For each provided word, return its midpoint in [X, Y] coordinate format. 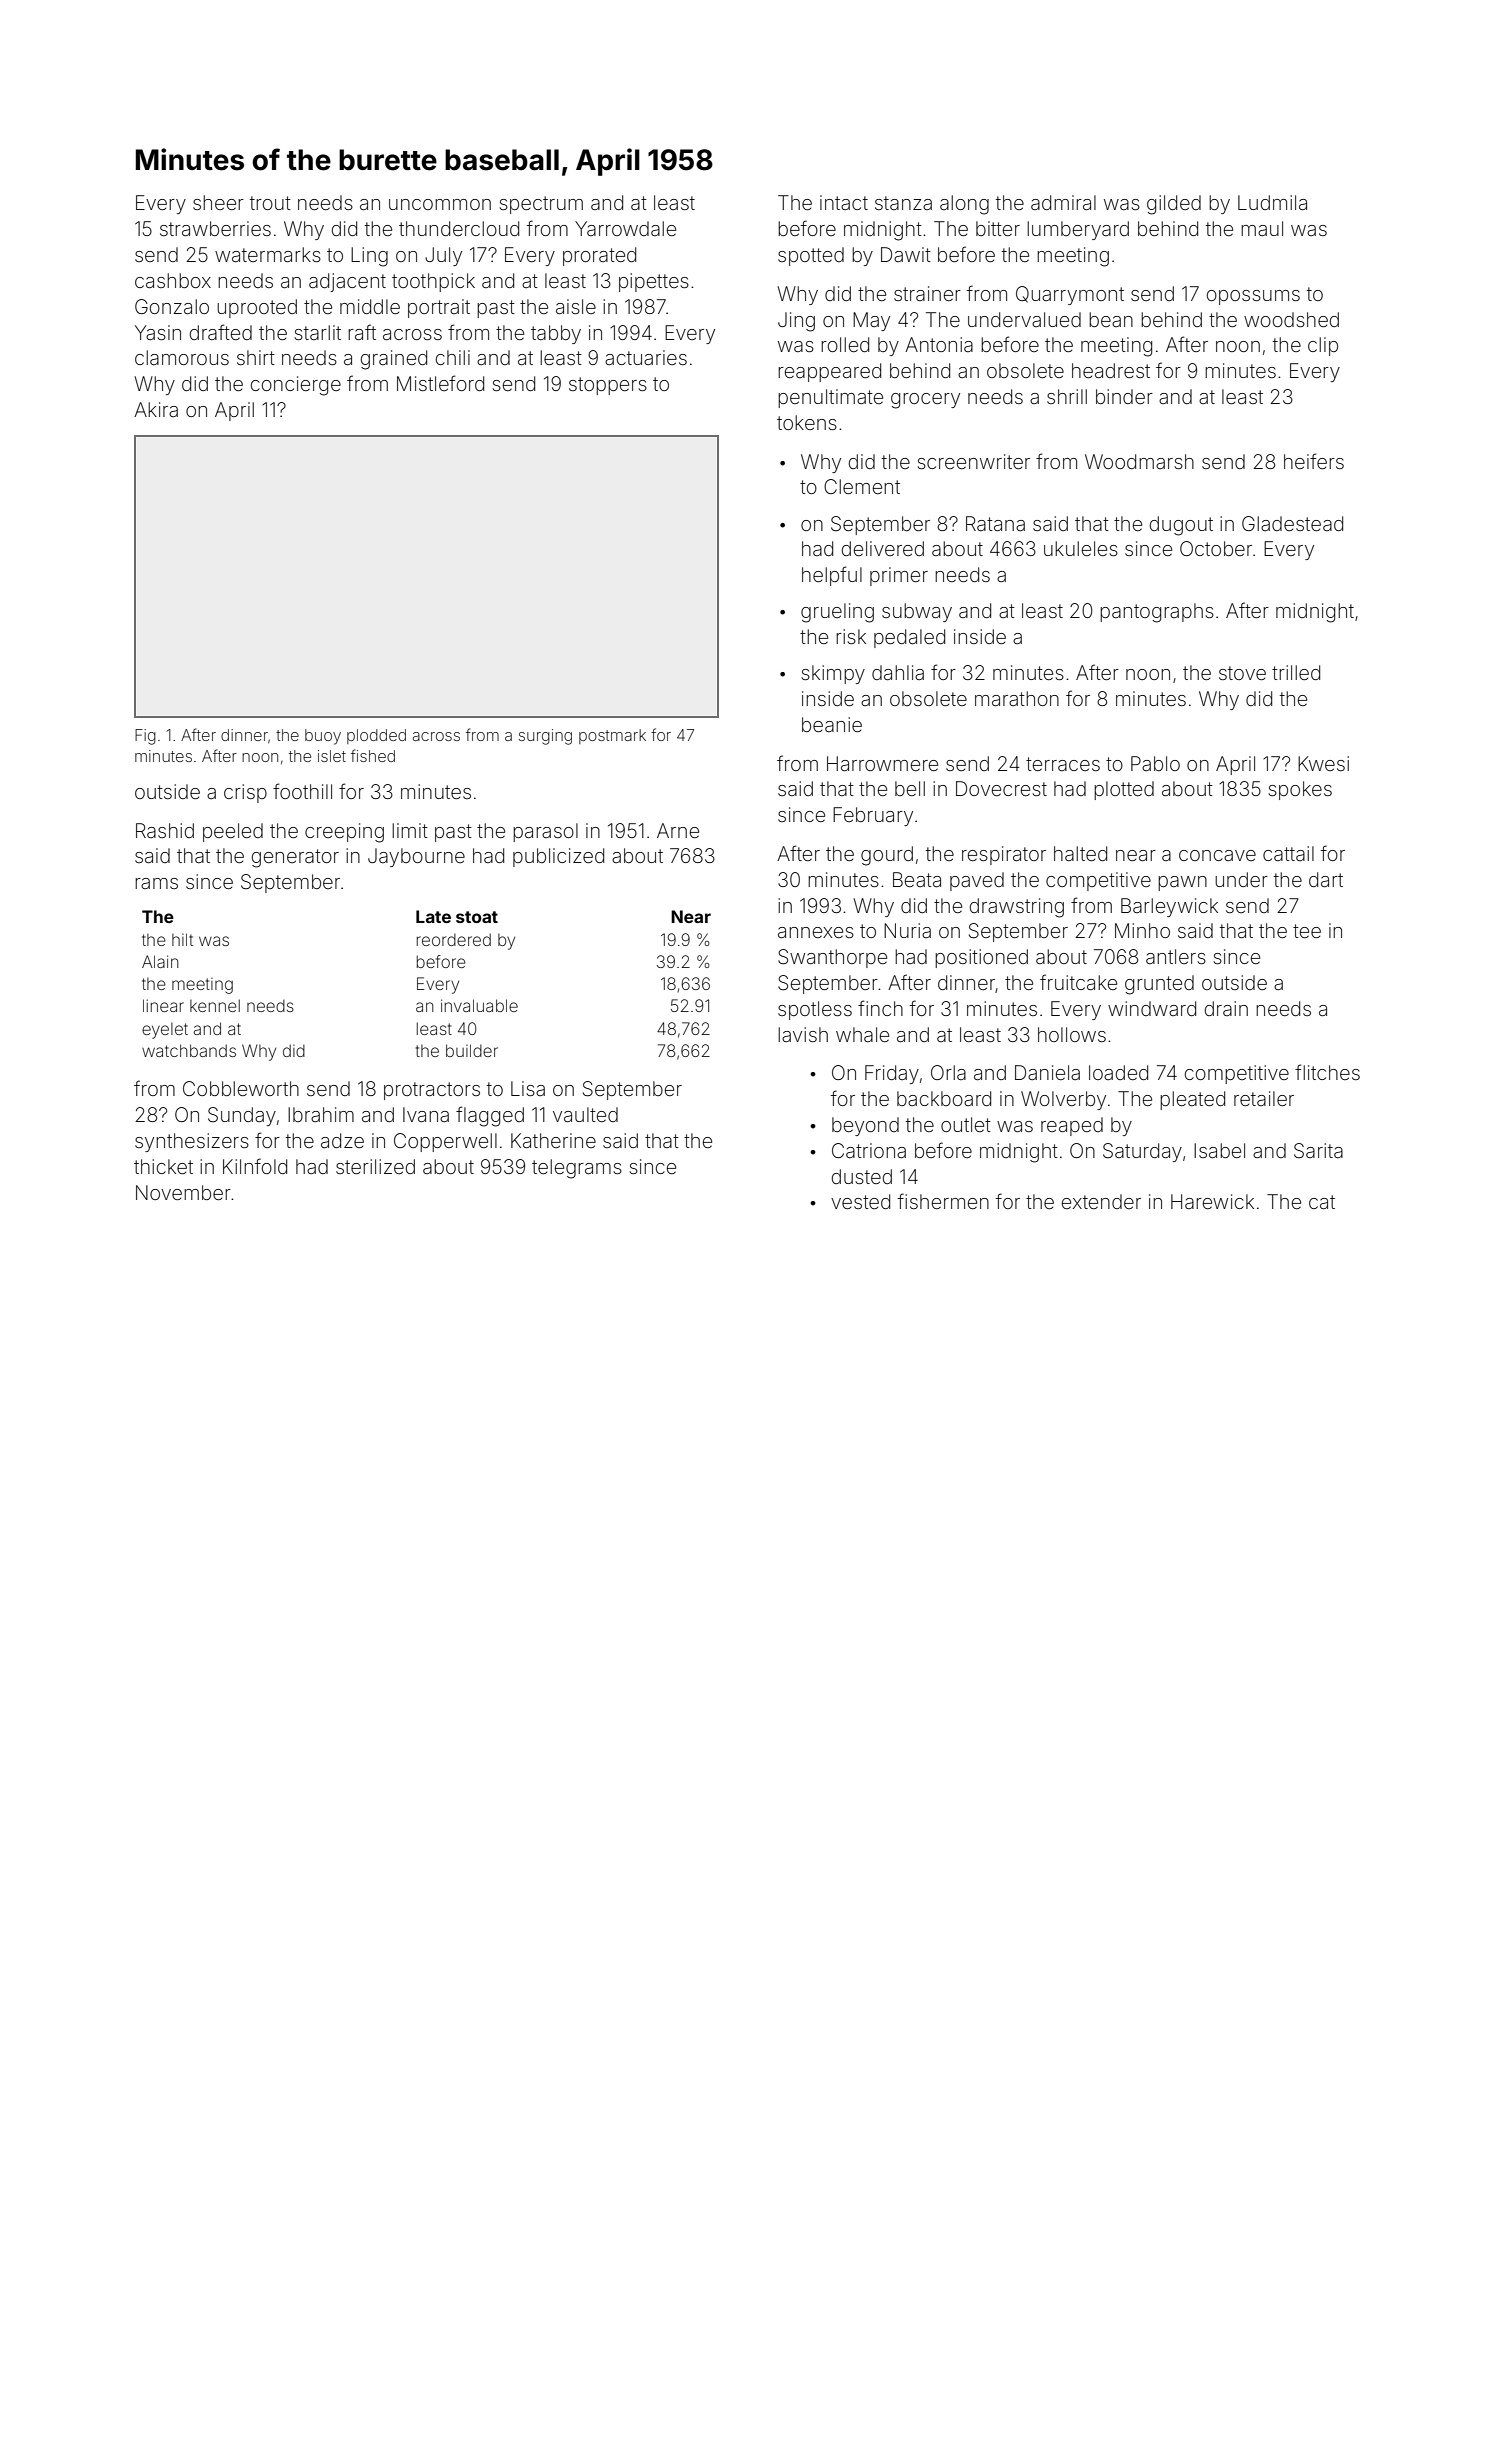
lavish [803, 1034]
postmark [612, 736]
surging [545, 737]
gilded [1174, 205]
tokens [807, 422]
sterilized [375, 1166]
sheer [218, 202]
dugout [1181, 526]
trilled [1296, 672]
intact [844, 202]
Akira [156, 409]
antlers [1176, 956]
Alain [160, 961]
